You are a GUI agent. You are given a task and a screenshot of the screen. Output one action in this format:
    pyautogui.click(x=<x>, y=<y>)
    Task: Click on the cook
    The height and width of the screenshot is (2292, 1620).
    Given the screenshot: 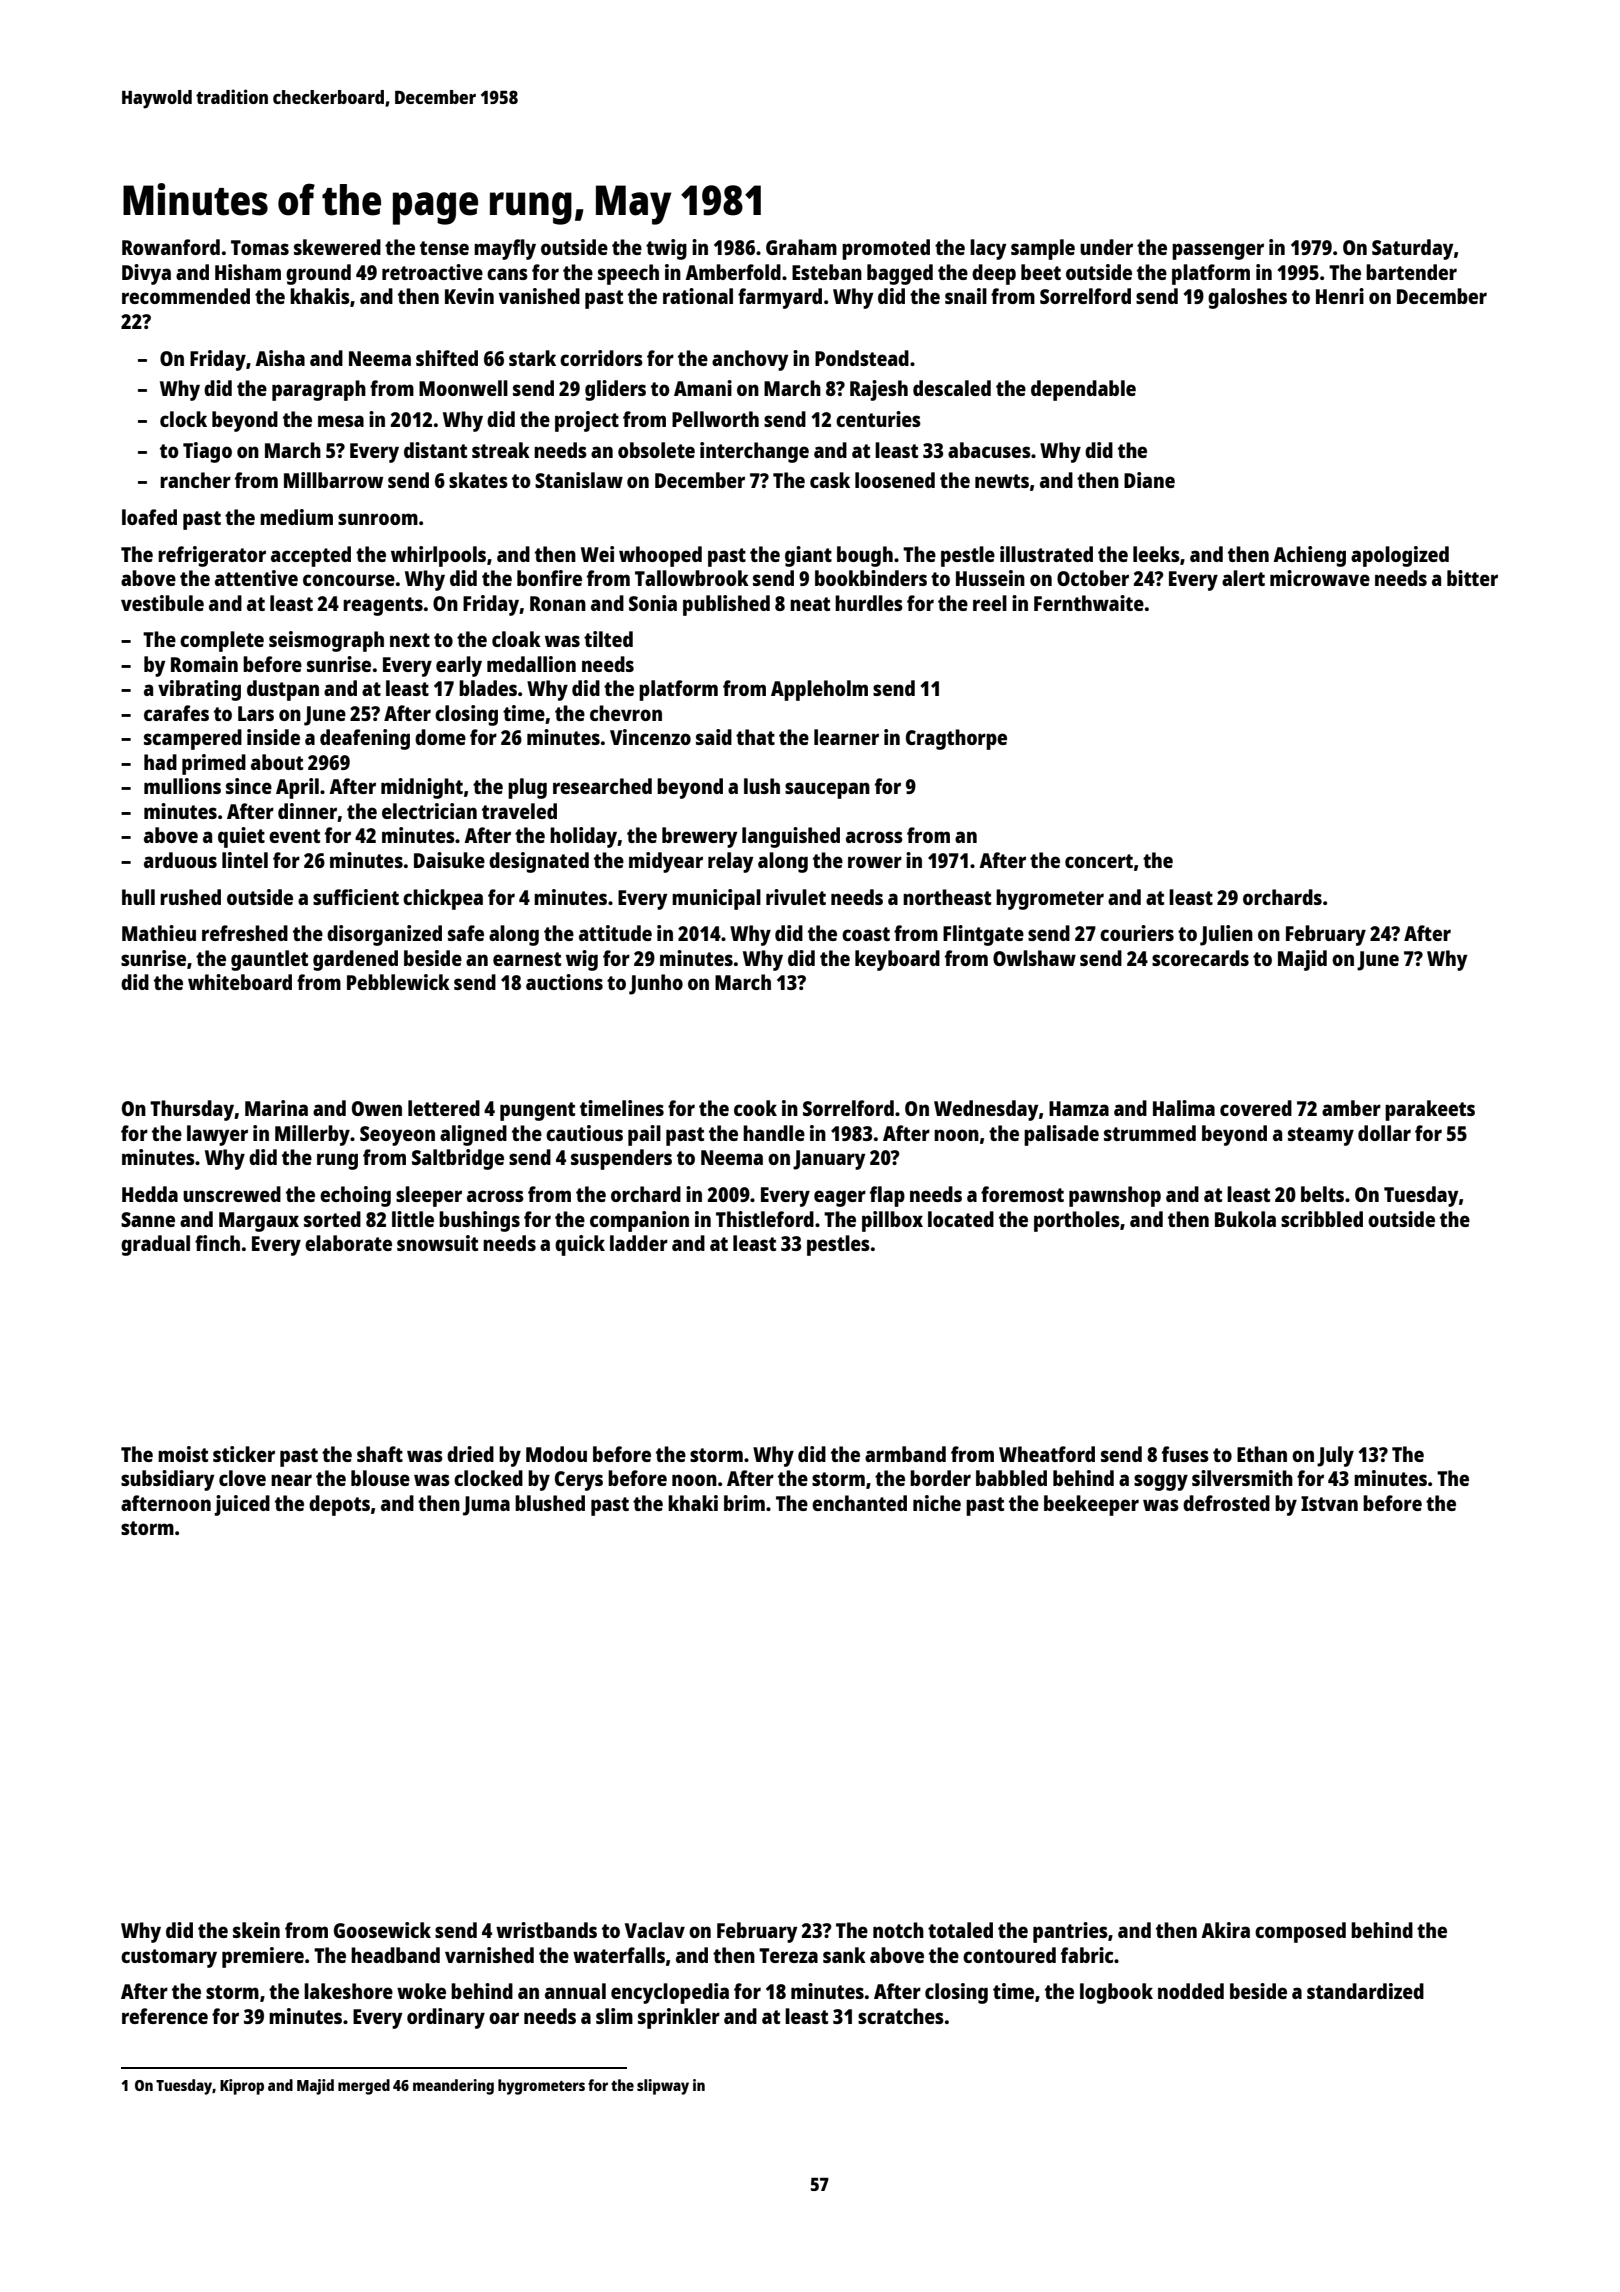 What is the action you would take?
    pyautogui.click(x=755, y=1108)
